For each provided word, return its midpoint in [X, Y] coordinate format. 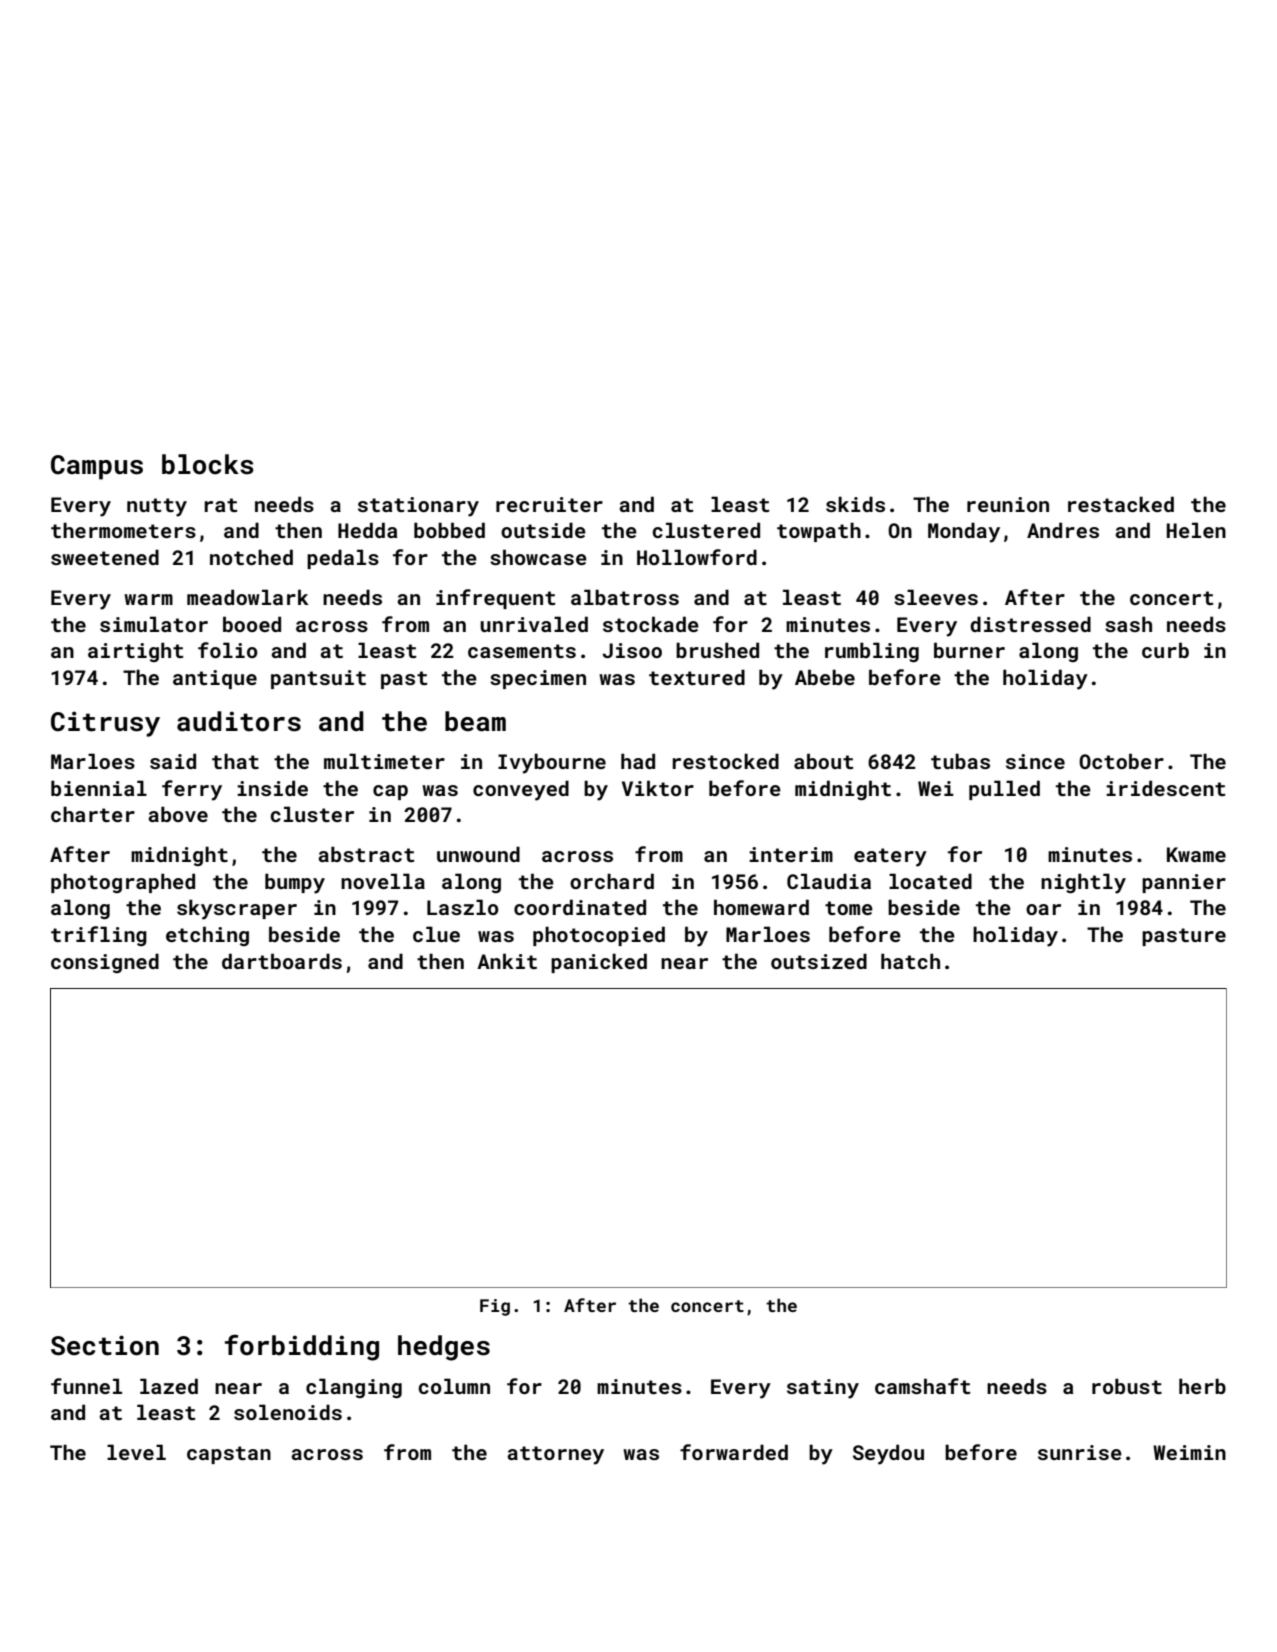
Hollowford [697, 557]
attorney [555, 1455]
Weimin [1189, 1452]
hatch [910, 961]
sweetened [105, 557]
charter [93, 814]
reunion [1008, 504]
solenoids [288, 1412]
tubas [960, 761]
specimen [538, 679]
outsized [819, 961]
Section [105, 1345]
